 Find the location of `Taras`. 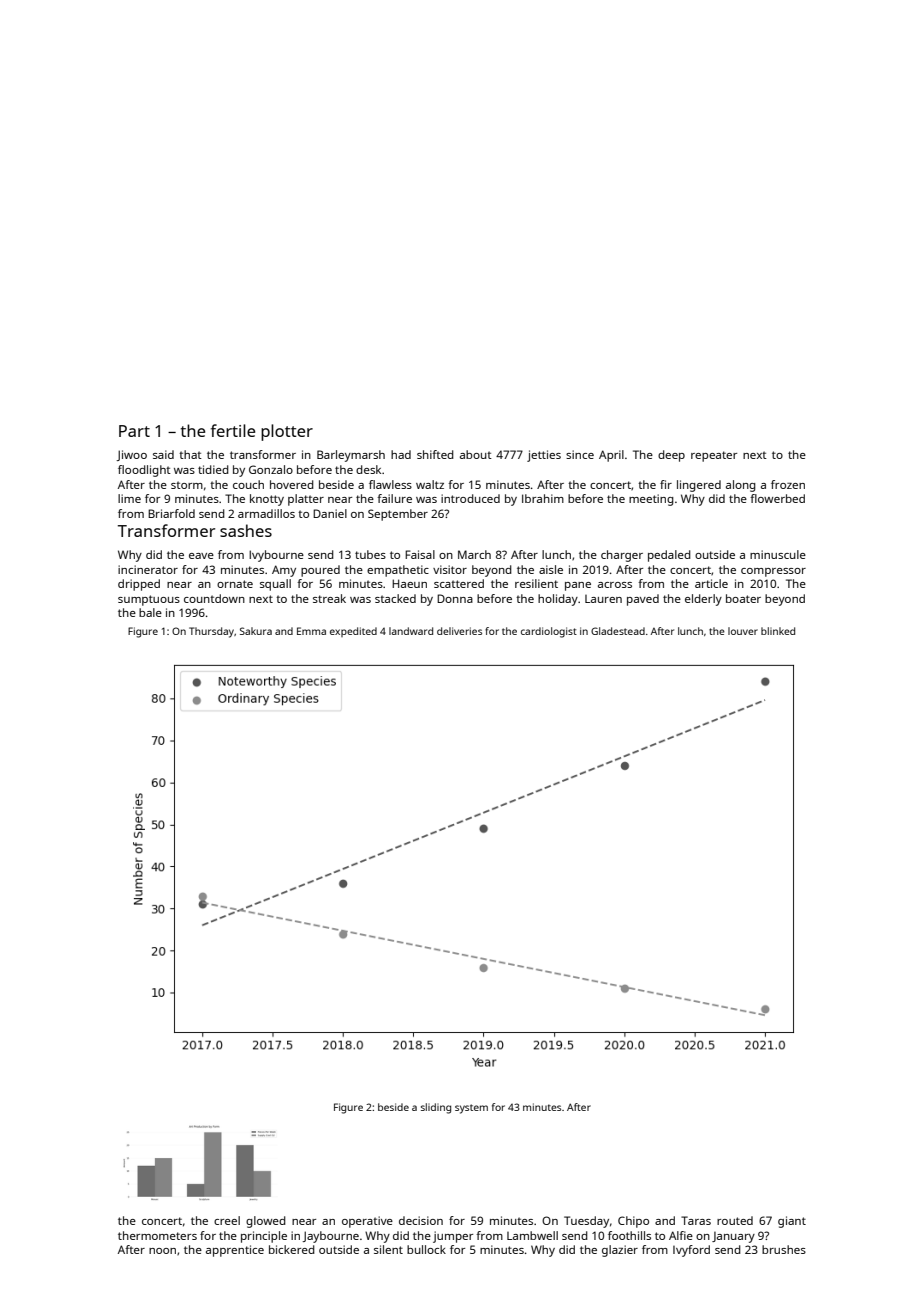

Taras is located at coordinates (696, 1220).
